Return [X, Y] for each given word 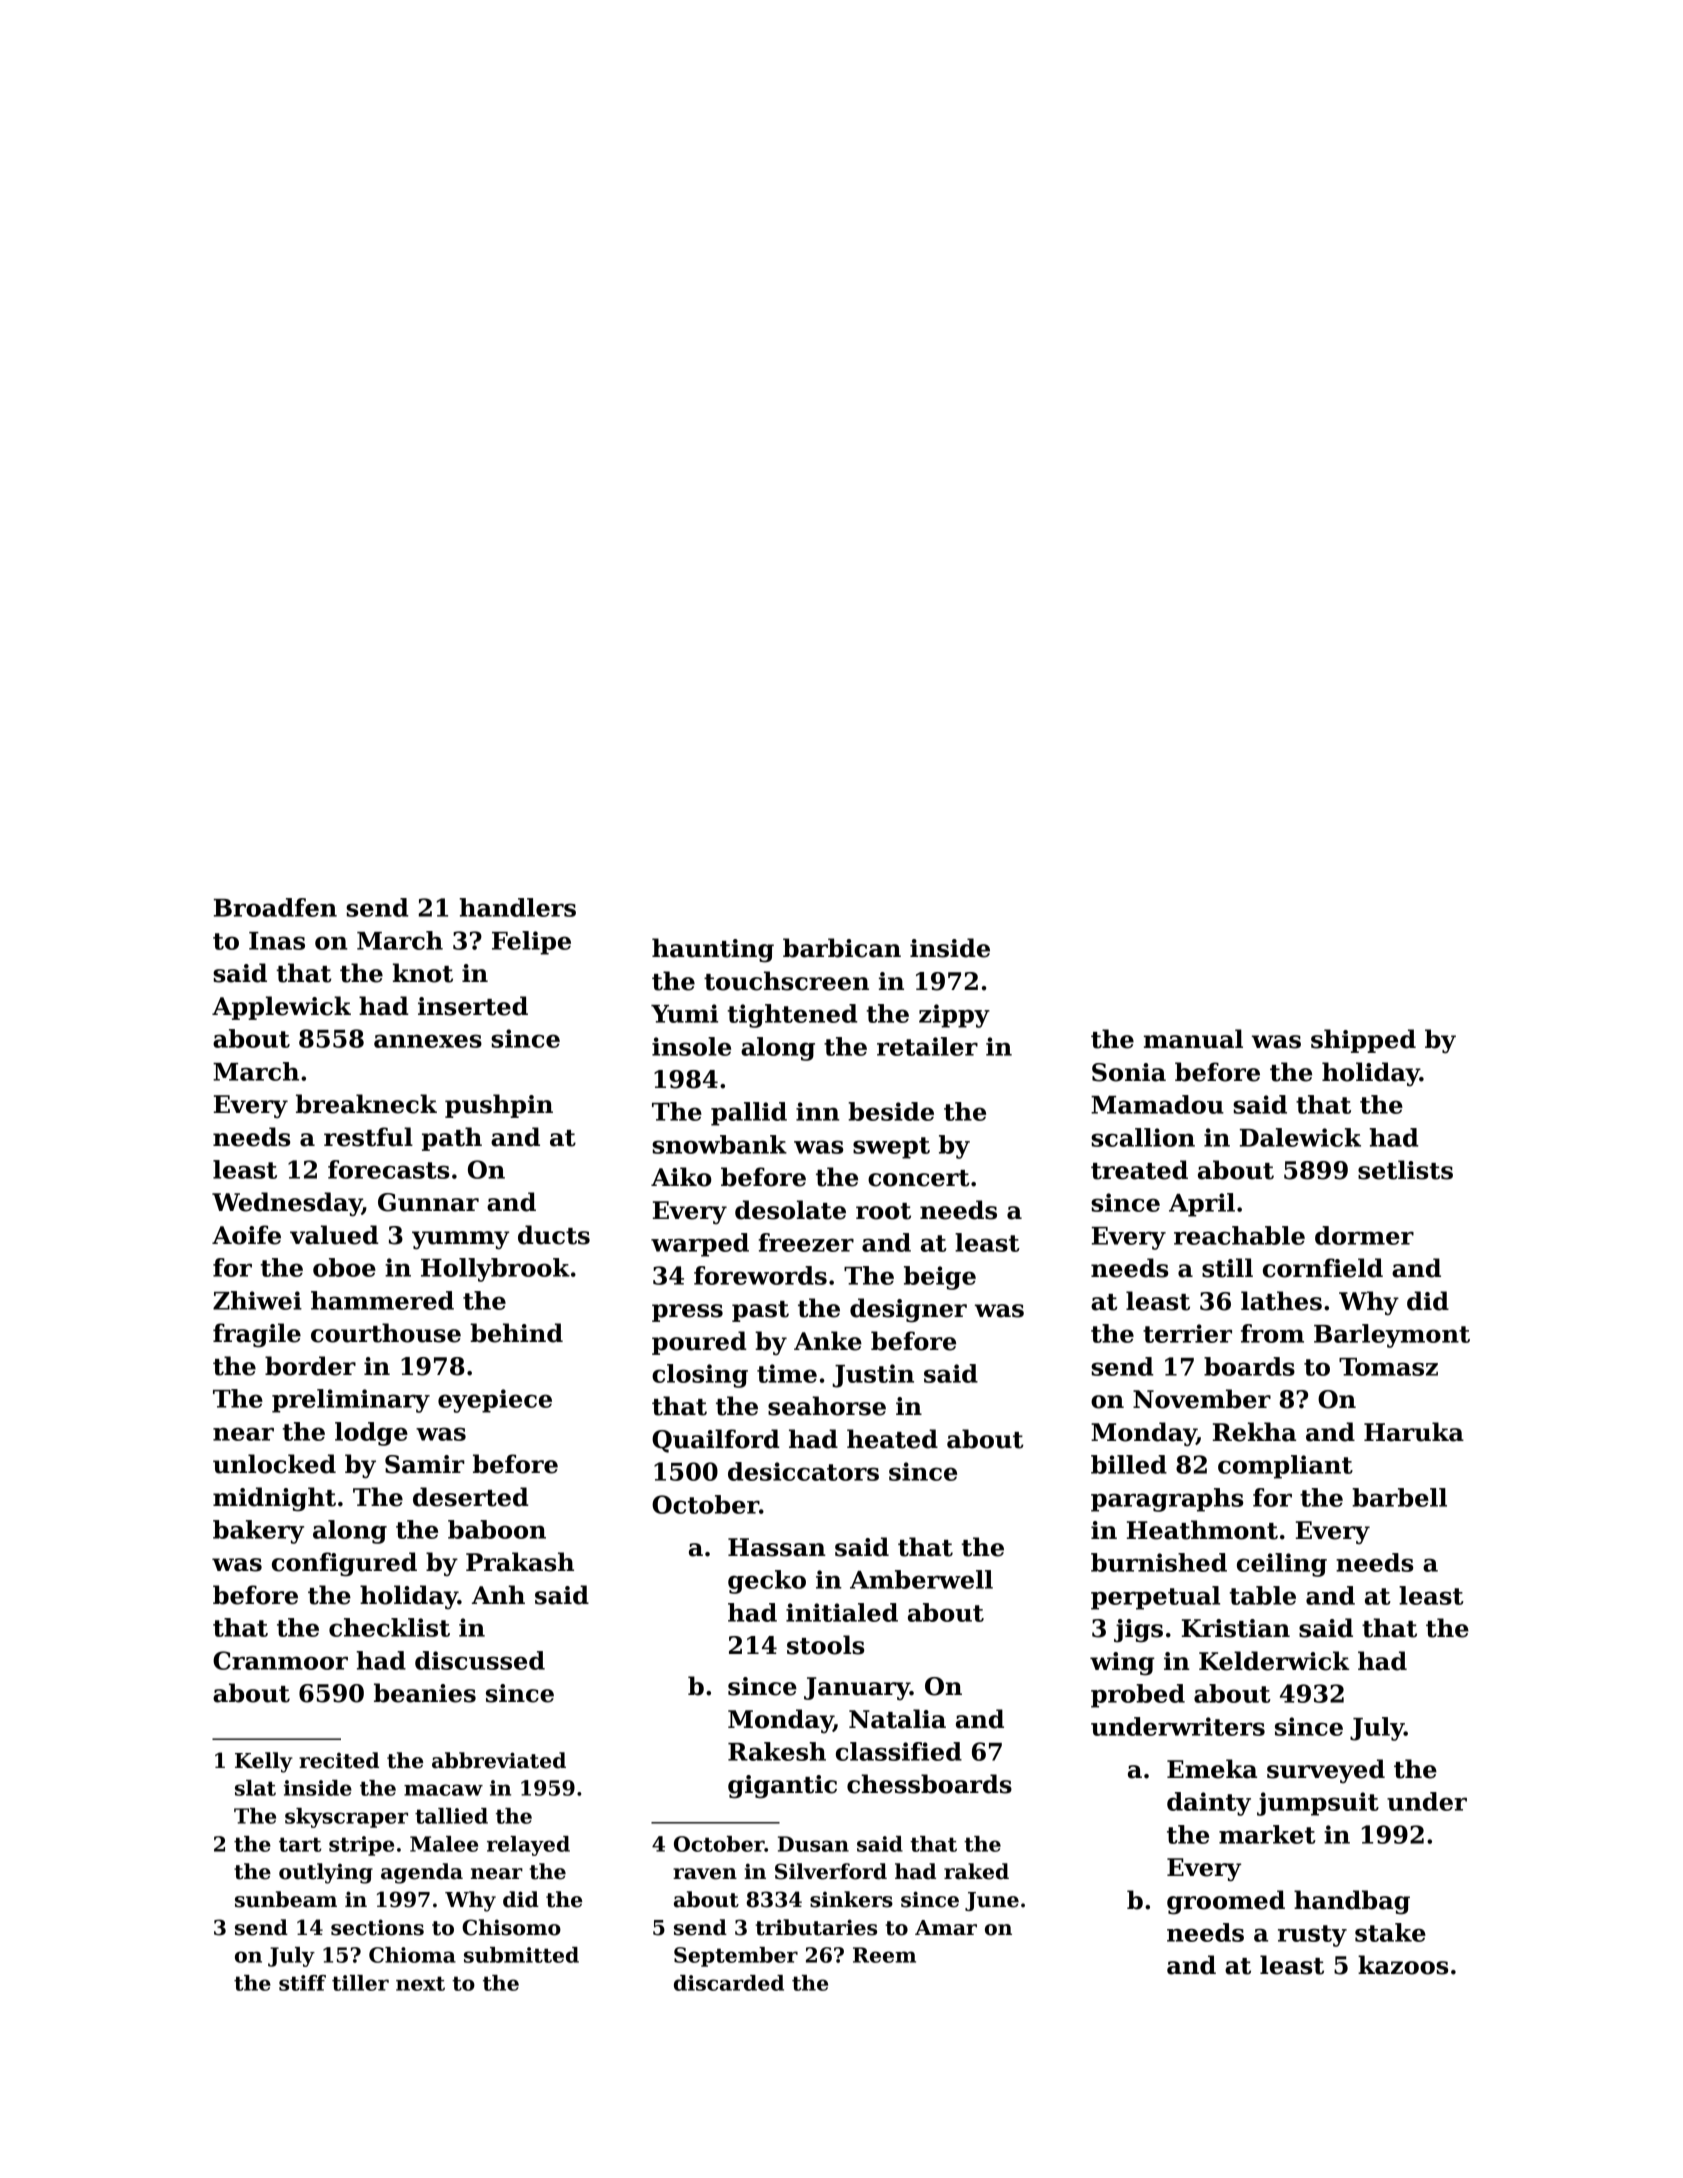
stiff [302, 1983]
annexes [428, 1041]
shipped [1363, 1041]
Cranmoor [280, 1660]
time [787, 1373]
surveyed [1326, 1771]
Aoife [246, 1235]
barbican [842, 948]
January [857, 1688]
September [736, 1957]
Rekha [1254, 1432]
